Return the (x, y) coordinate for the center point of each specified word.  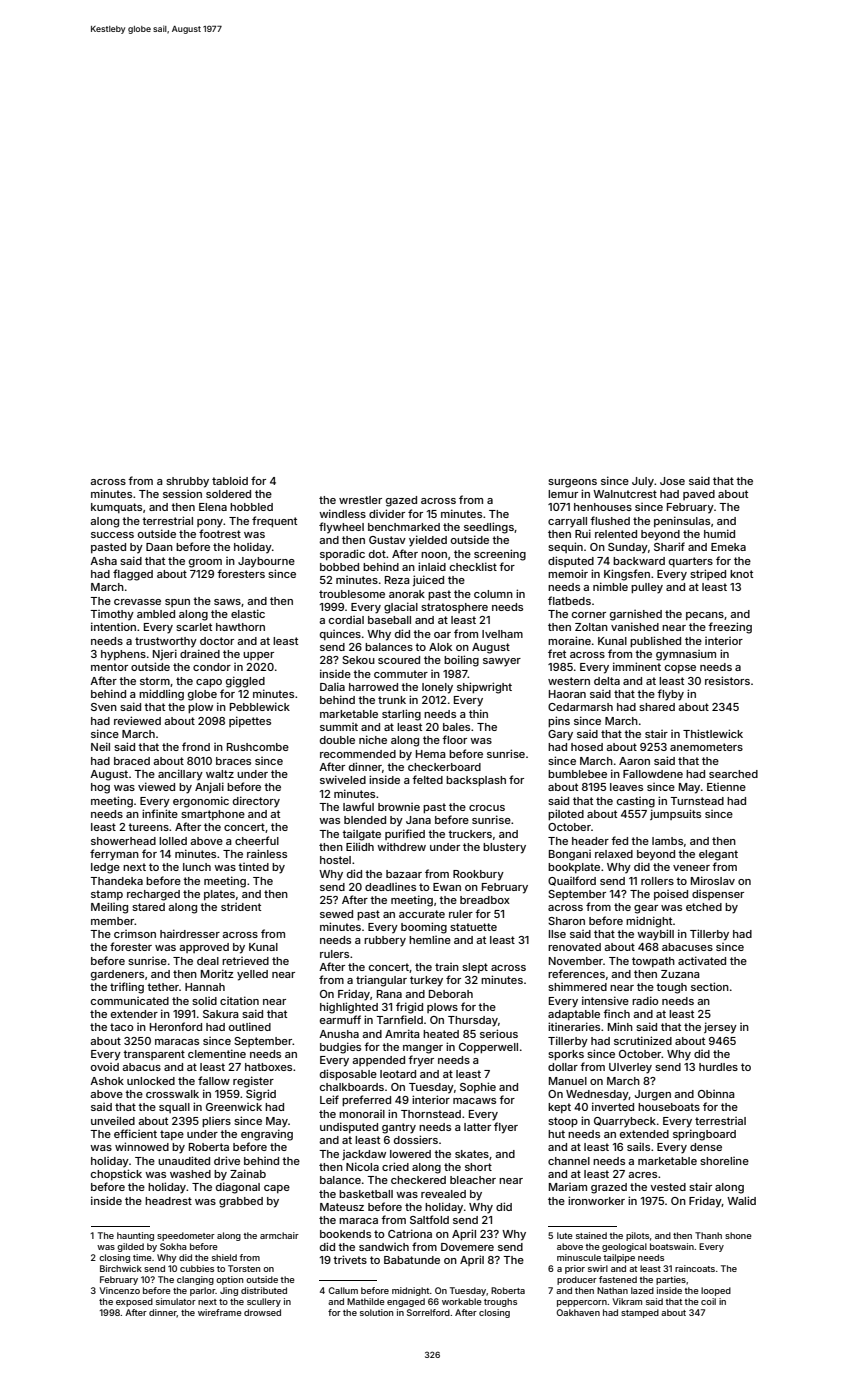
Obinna (716, 1094)
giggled (245, 682)
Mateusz (342, 1207)
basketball (366, 1194)
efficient (135, 1133)
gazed (401, 501)
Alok (440, 647)
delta (607, 681)
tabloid (230, 481)
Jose (672, 481)
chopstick (116, 1174)
